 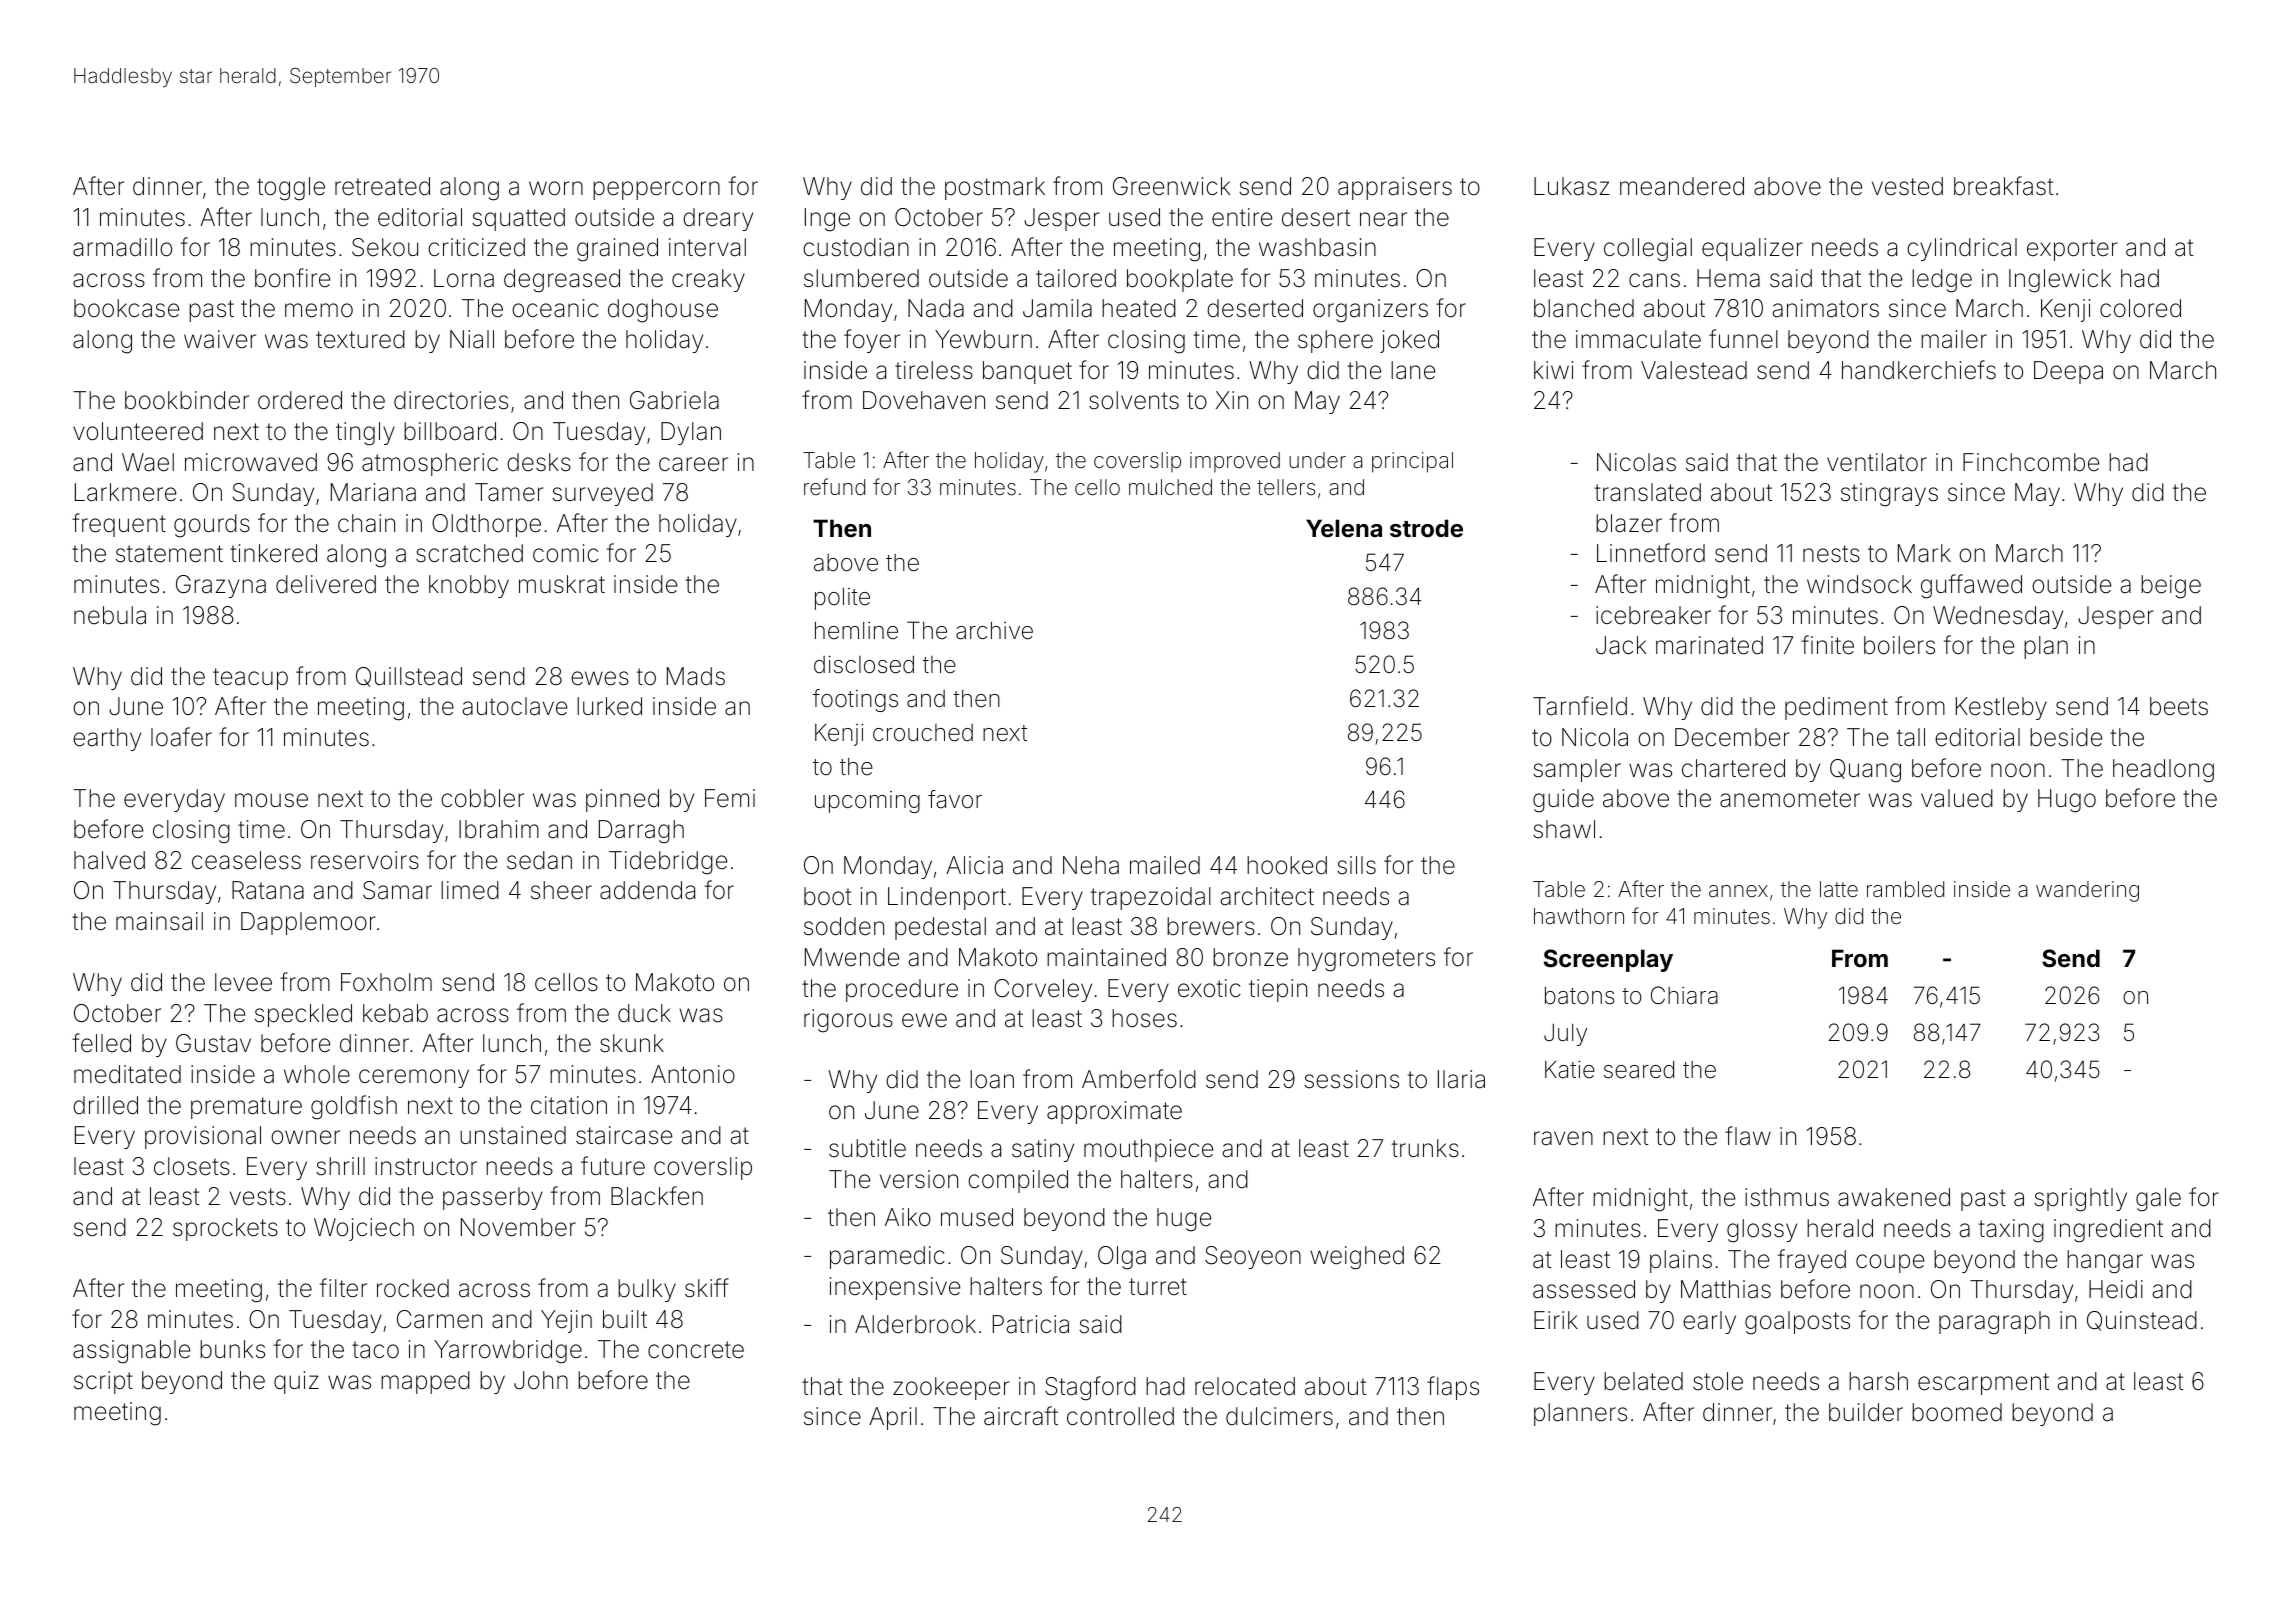 I want to click on gale, so click(x=2158, y=1200).
